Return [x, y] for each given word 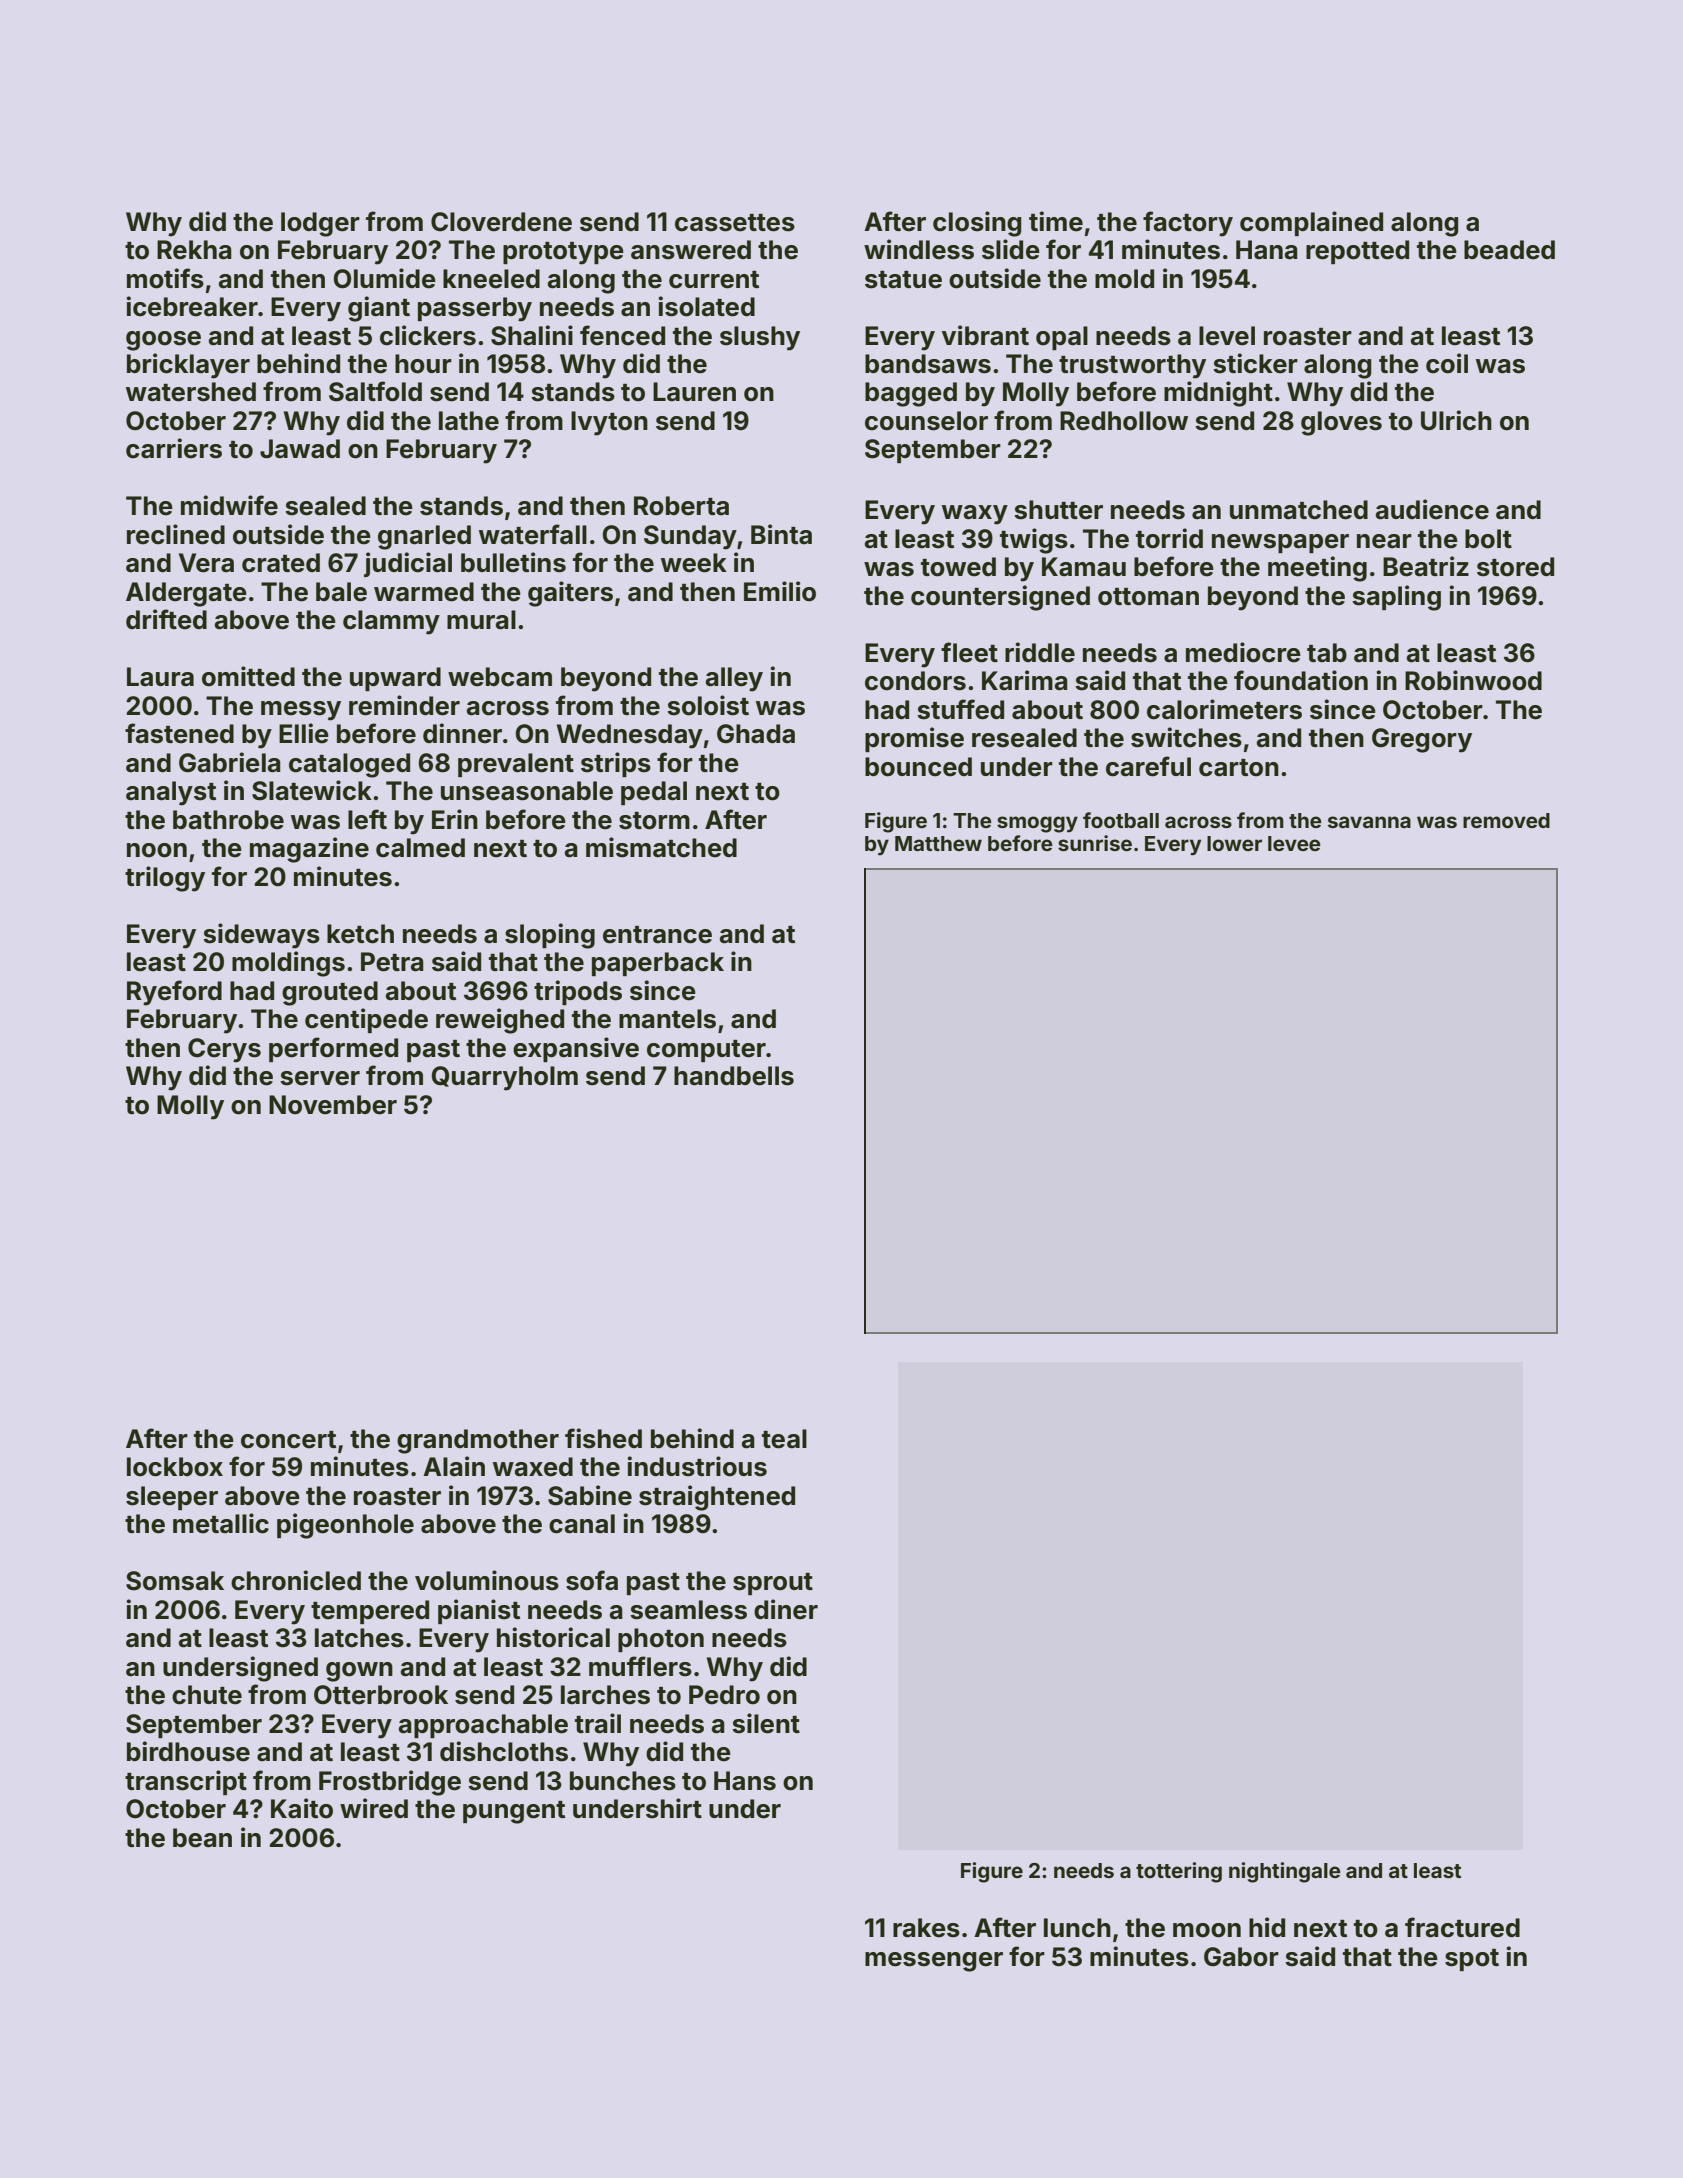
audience [1432, 509]
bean [202, 1838]
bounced [918, 767]
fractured [1462, 1927]
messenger [934, 1962]
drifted [166, 619]
